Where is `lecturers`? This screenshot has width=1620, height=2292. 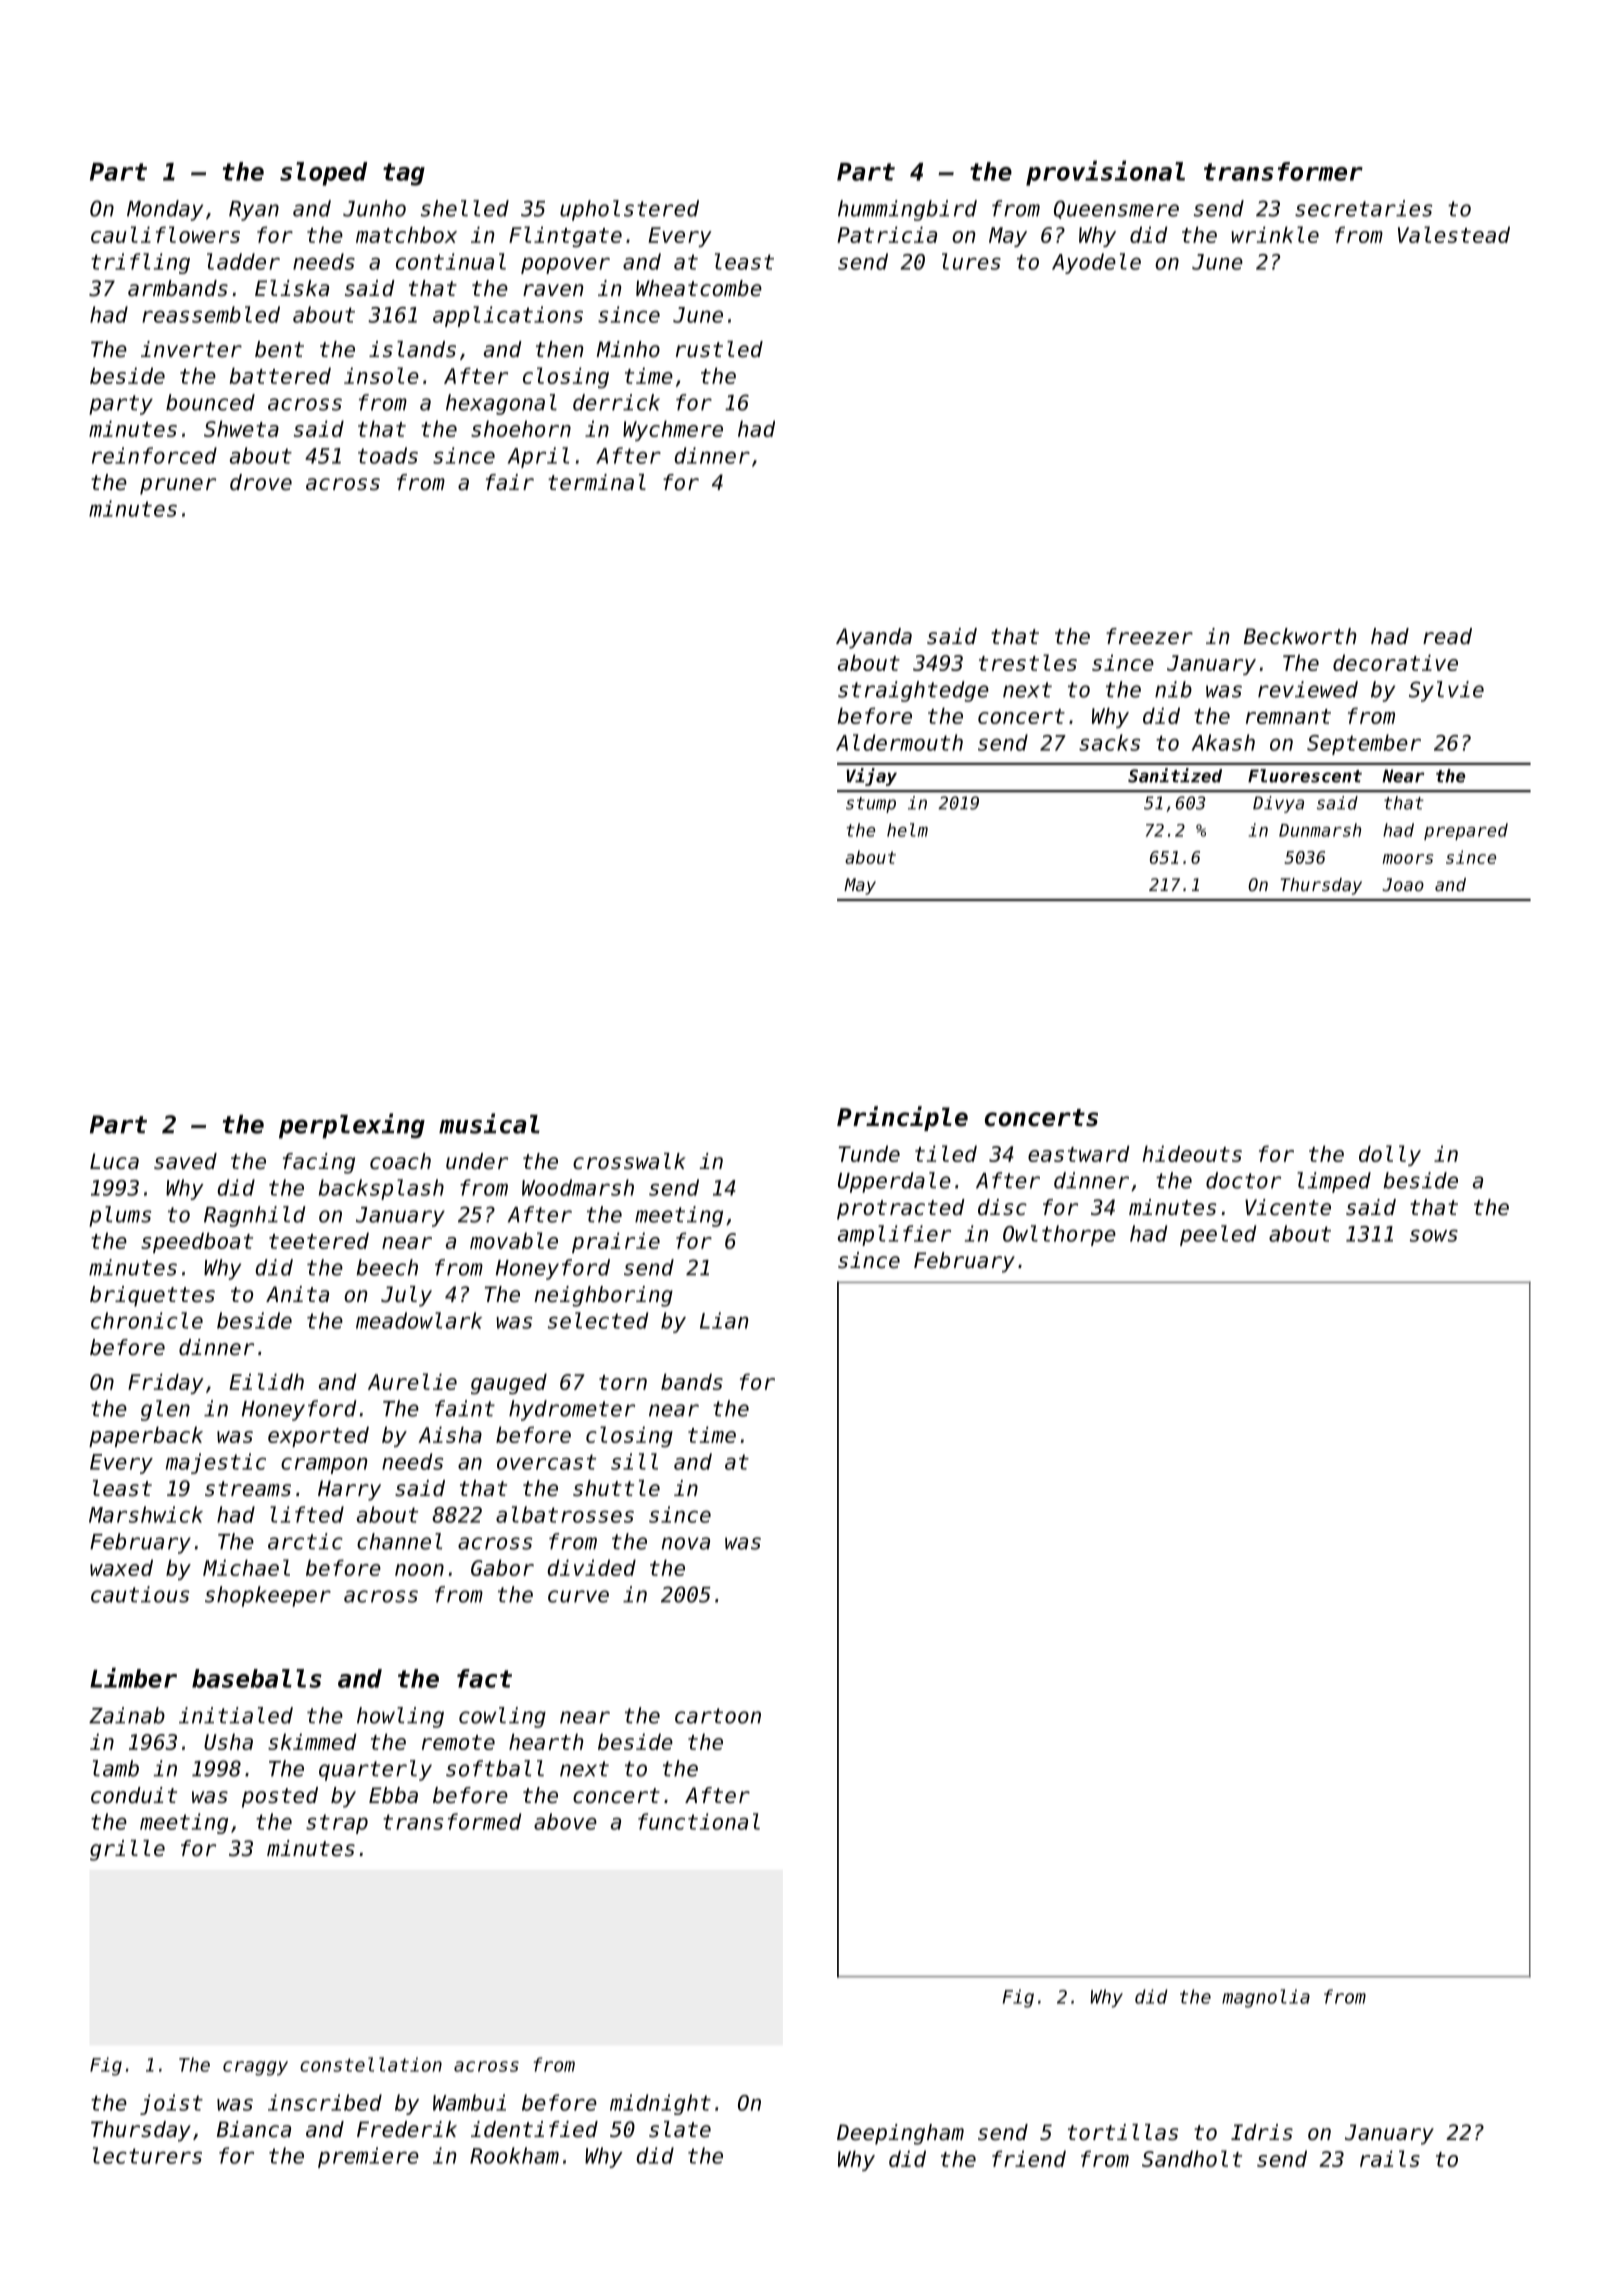
lecturers is located at coordinates (147, 2155).
